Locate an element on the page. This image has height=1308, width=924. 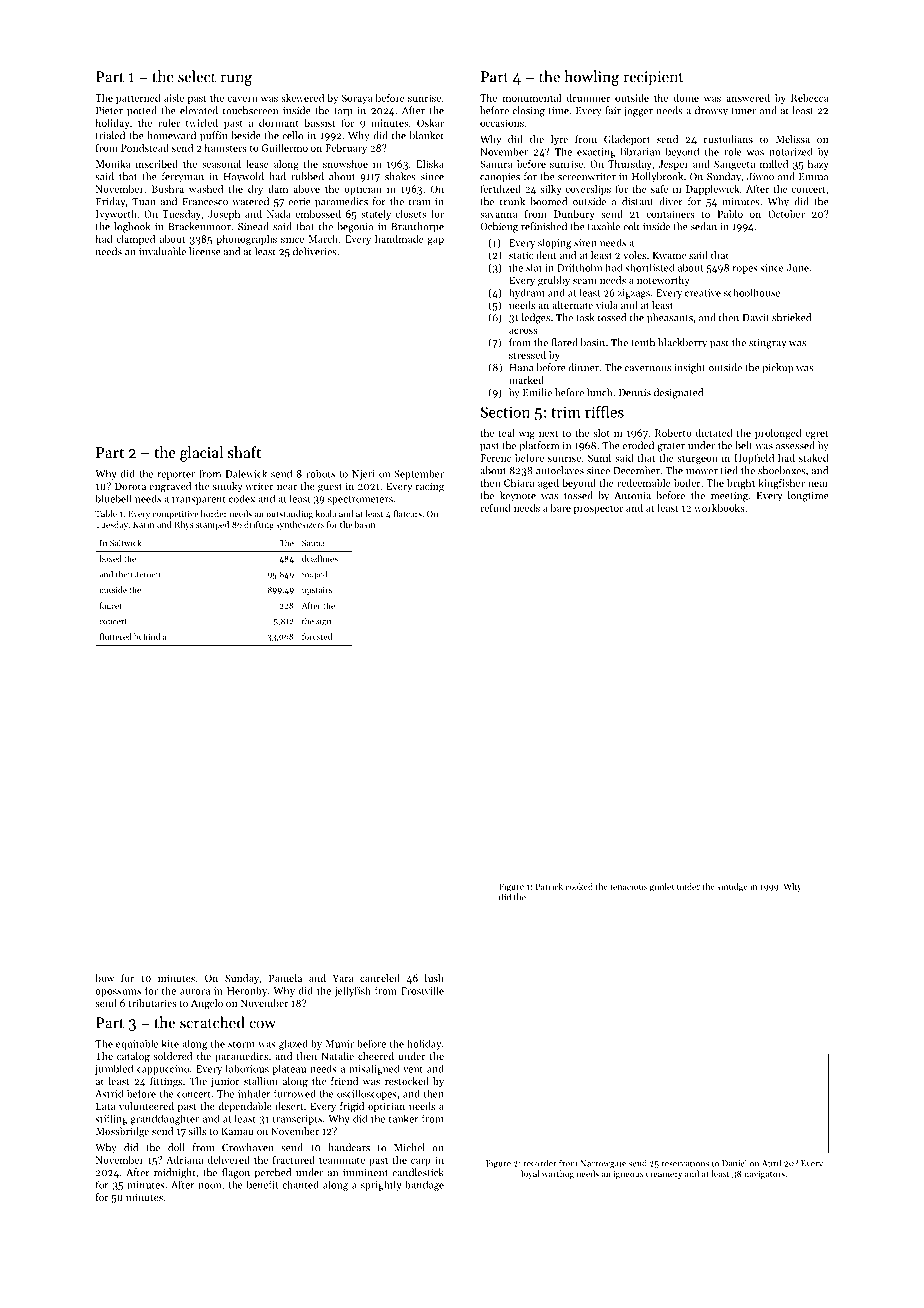
forested is located at coordinates (317, 636).
